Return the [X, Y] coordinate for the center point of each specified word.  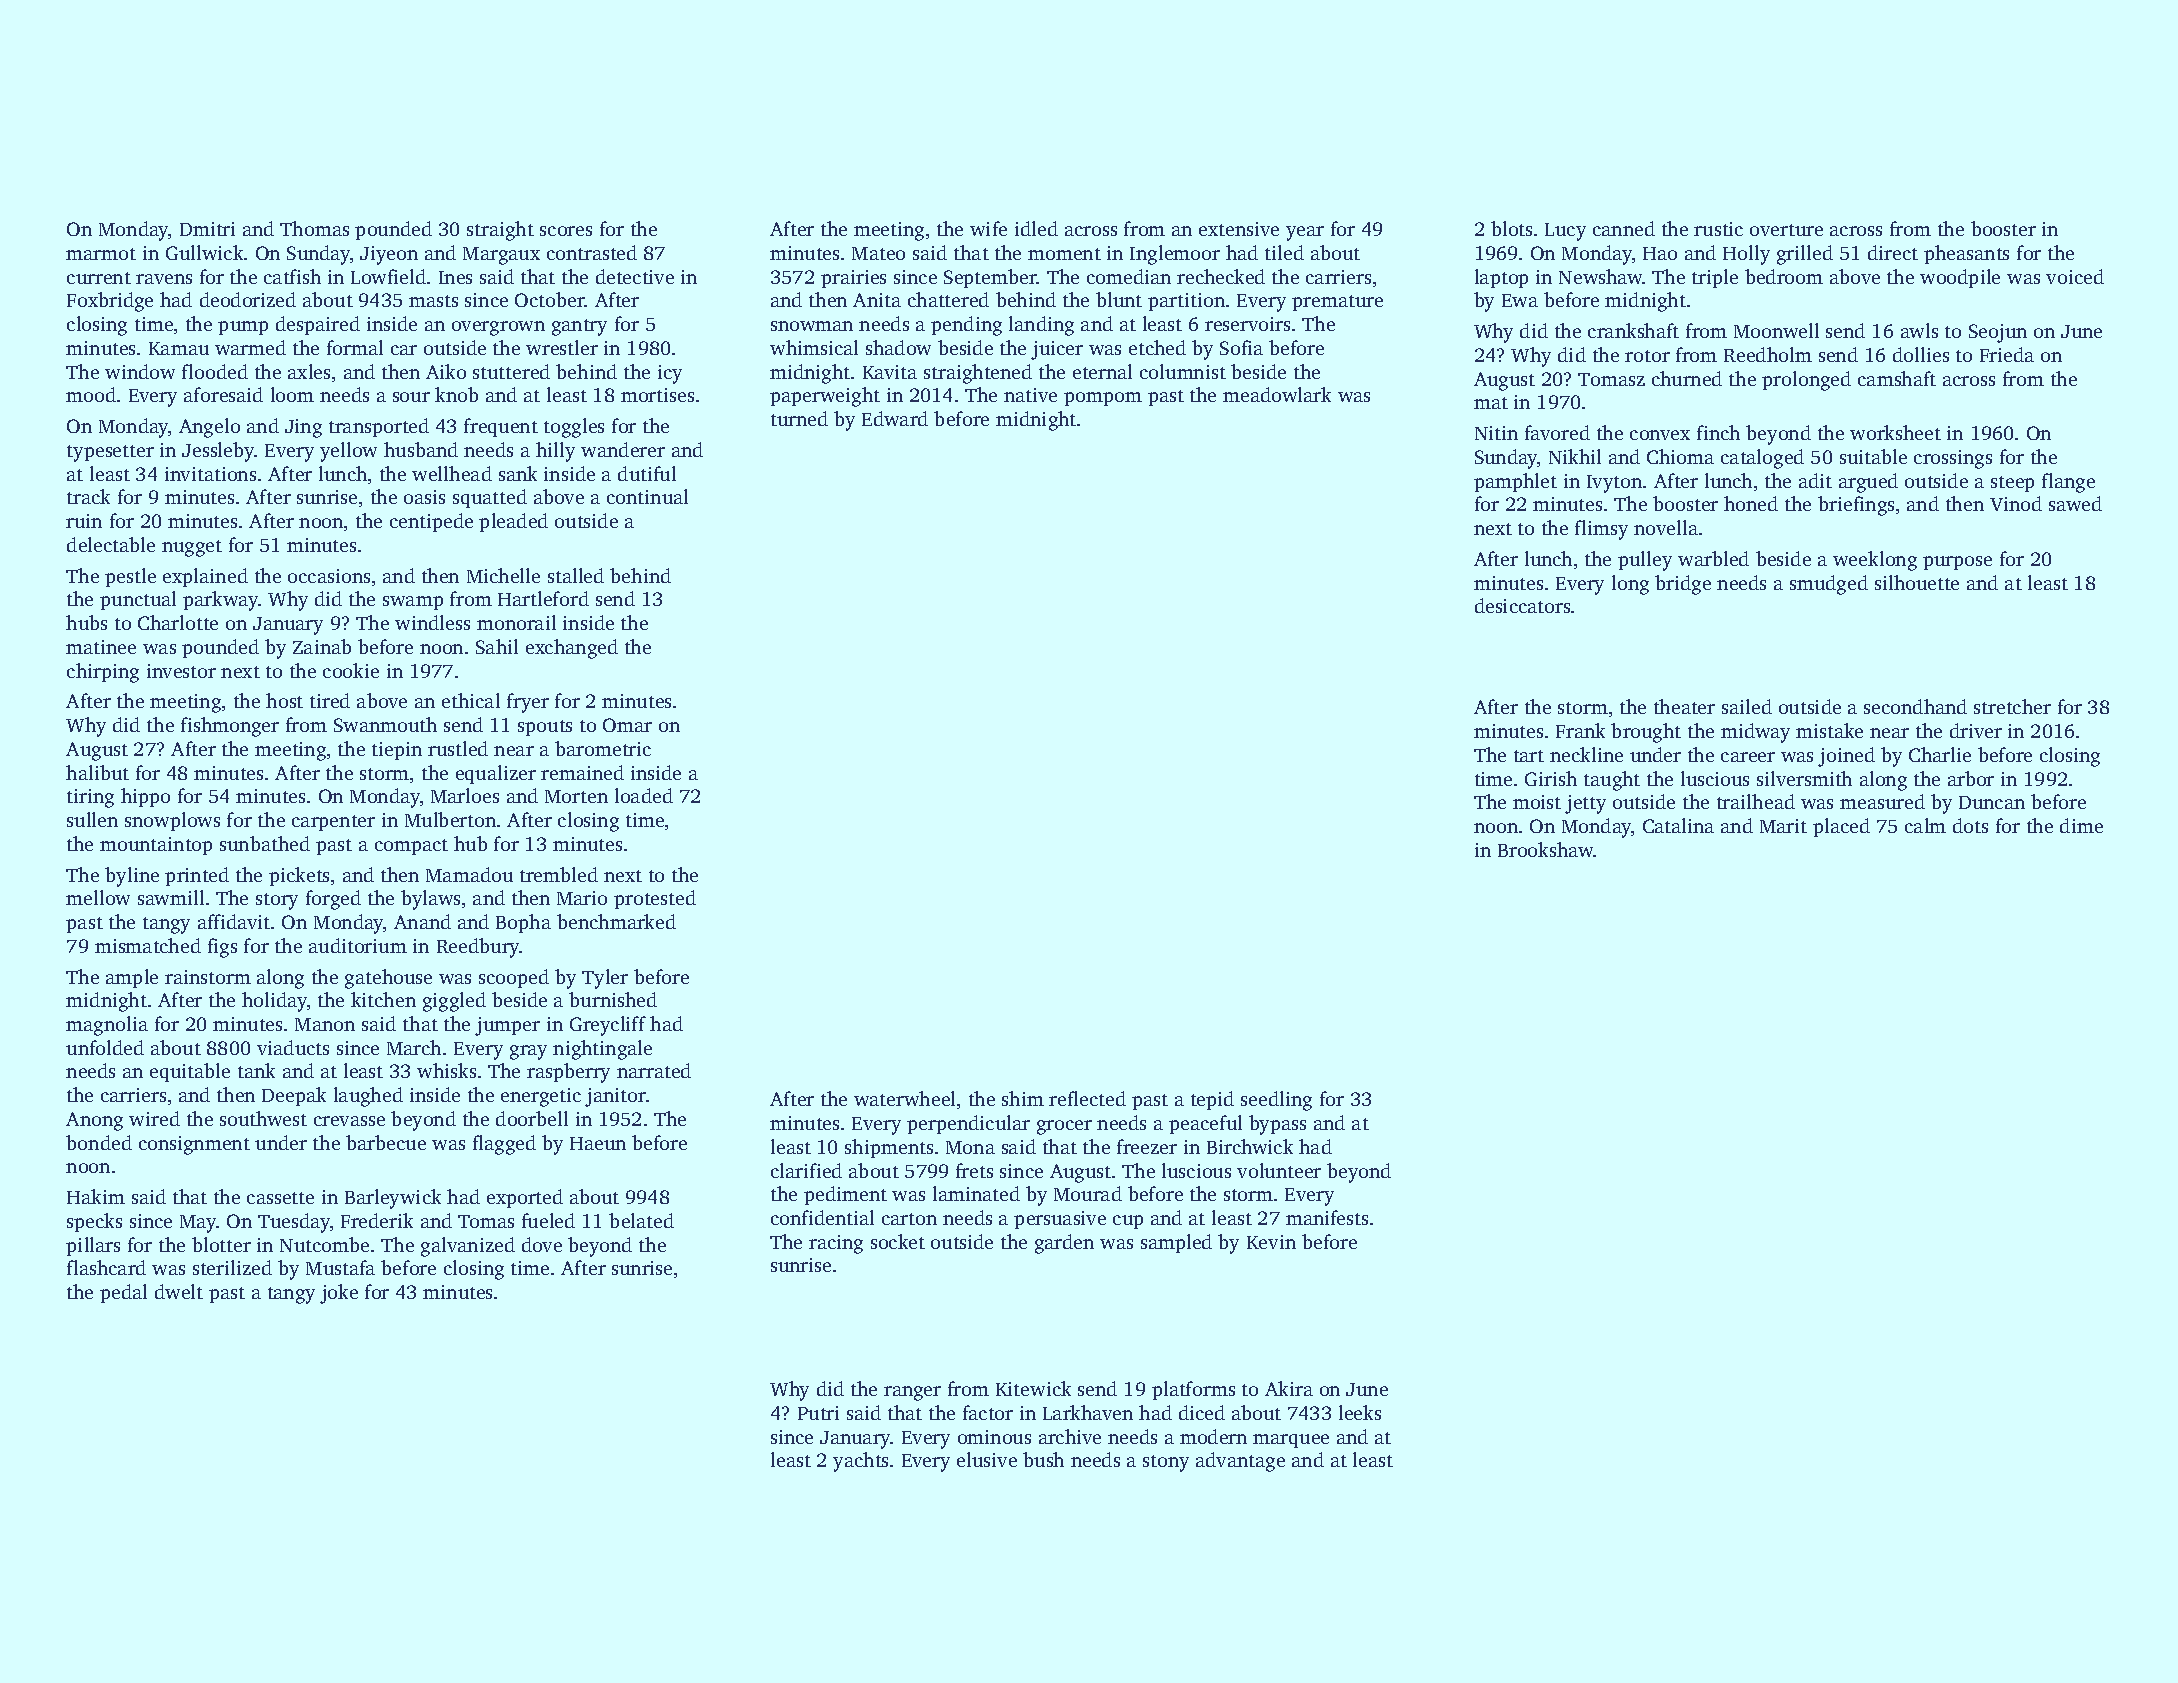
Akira [1289, 1388]
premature [1337, 303]
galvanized [468, 1247]
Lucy [1565, 232]
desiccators [1522, 605]
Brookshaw [1546, 849]
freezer [1147, 1146]
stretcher [2012, 706]
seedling [1276, 1101]
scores [566, 231]
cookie [351, 670]
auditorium [358, 945]
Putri [818, 1413]
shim [1023, 1098]
